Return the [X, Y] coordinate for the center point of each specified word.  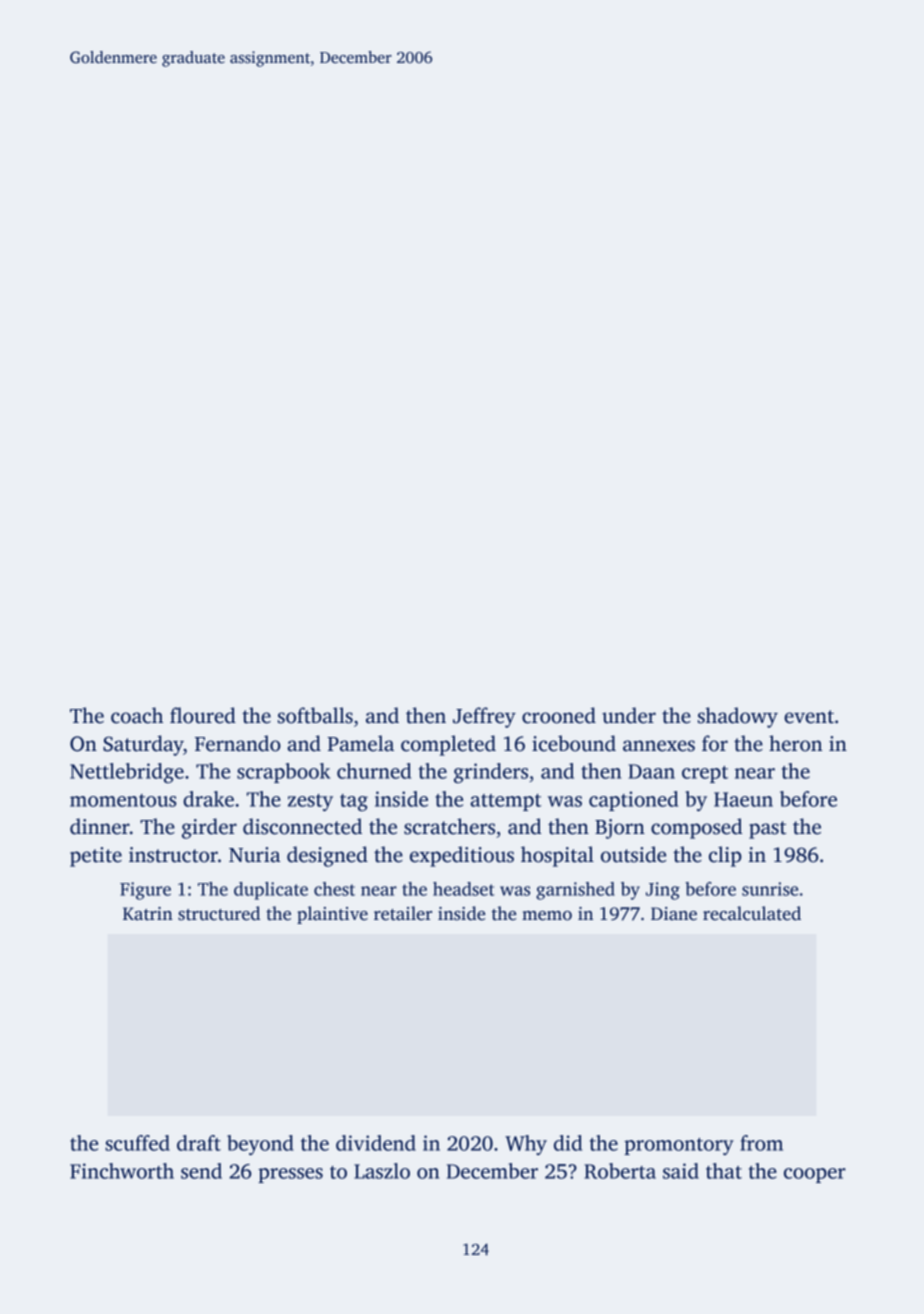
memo [547, 916]
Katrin [148, 914]
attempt [505, 802]
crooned [559, 715]
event [809, 717]
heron [795, 743]
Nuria [255, 855]
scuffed [137, 1143]
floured [203, 715]
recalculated [752, 913]
